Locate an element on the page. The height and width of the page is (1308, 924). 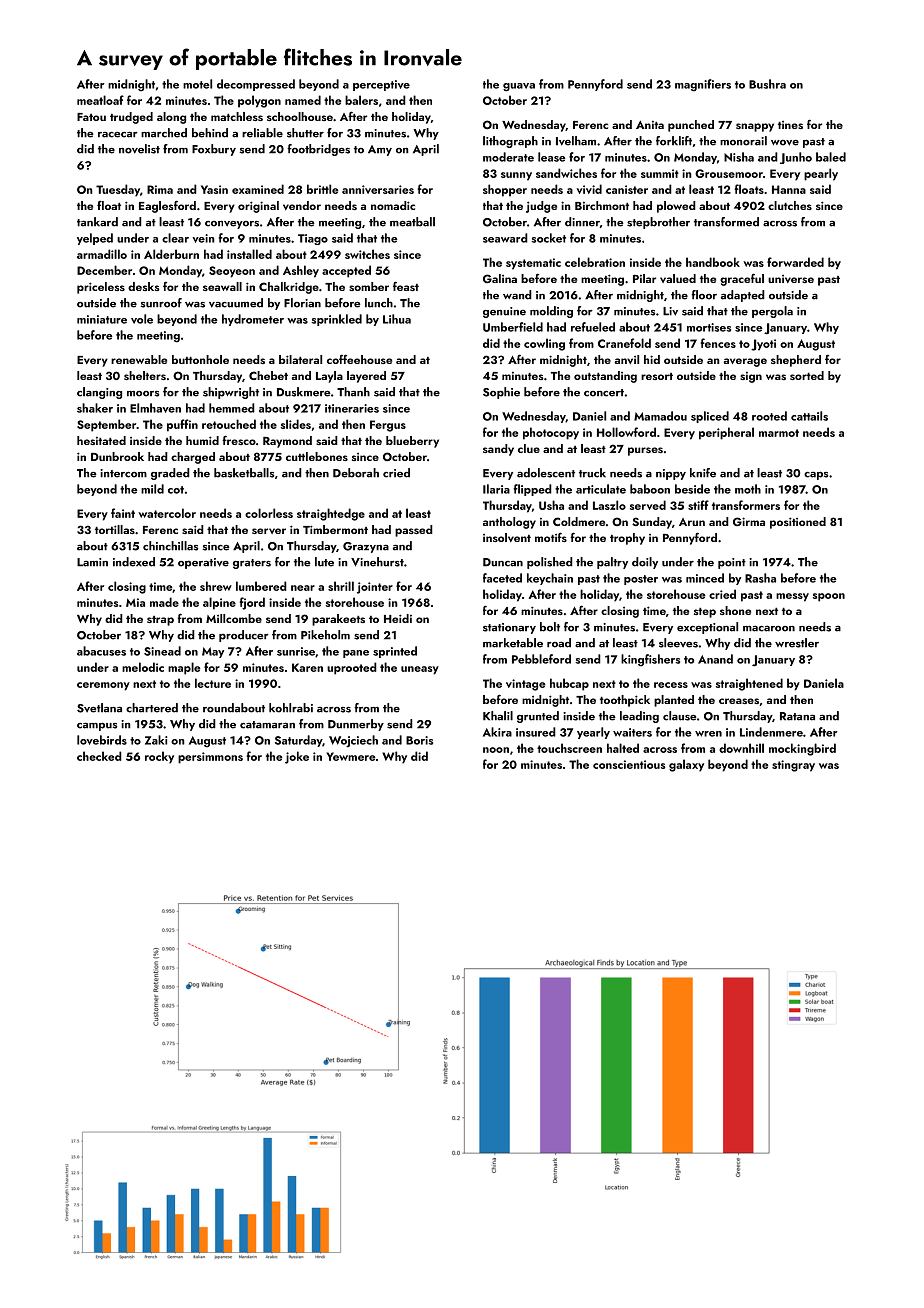
Sophie is located at coordinates (501, 393).
